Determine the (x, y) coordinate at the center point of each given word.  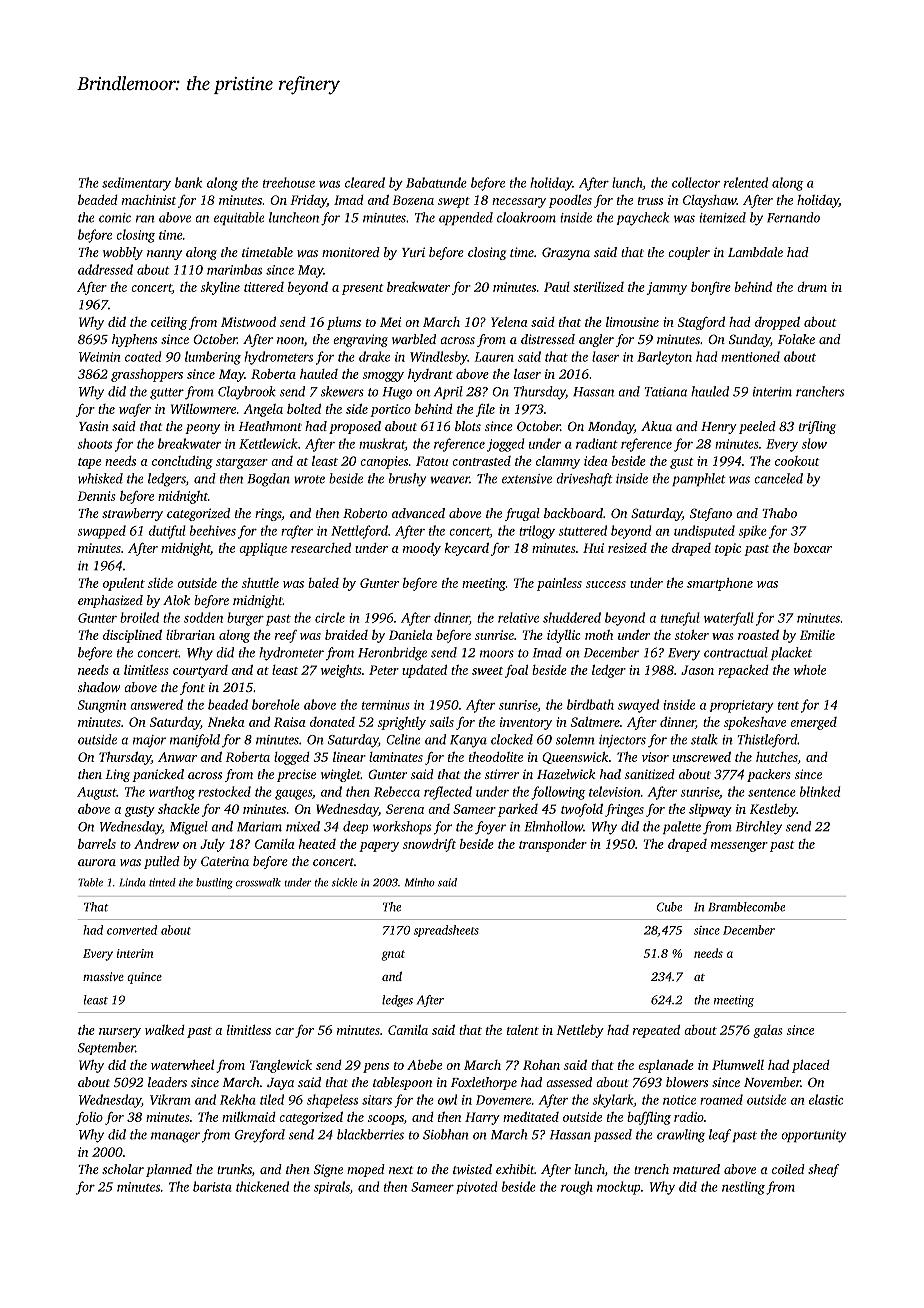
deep (355, 827)
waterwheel (182, 1065)
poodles (570, 201)
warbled (414, 339)
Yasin (94, 426)
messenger (739, 847)
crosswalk (258, 882)
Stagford (701, 323)
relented (746, 182)
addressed (105, 269)
